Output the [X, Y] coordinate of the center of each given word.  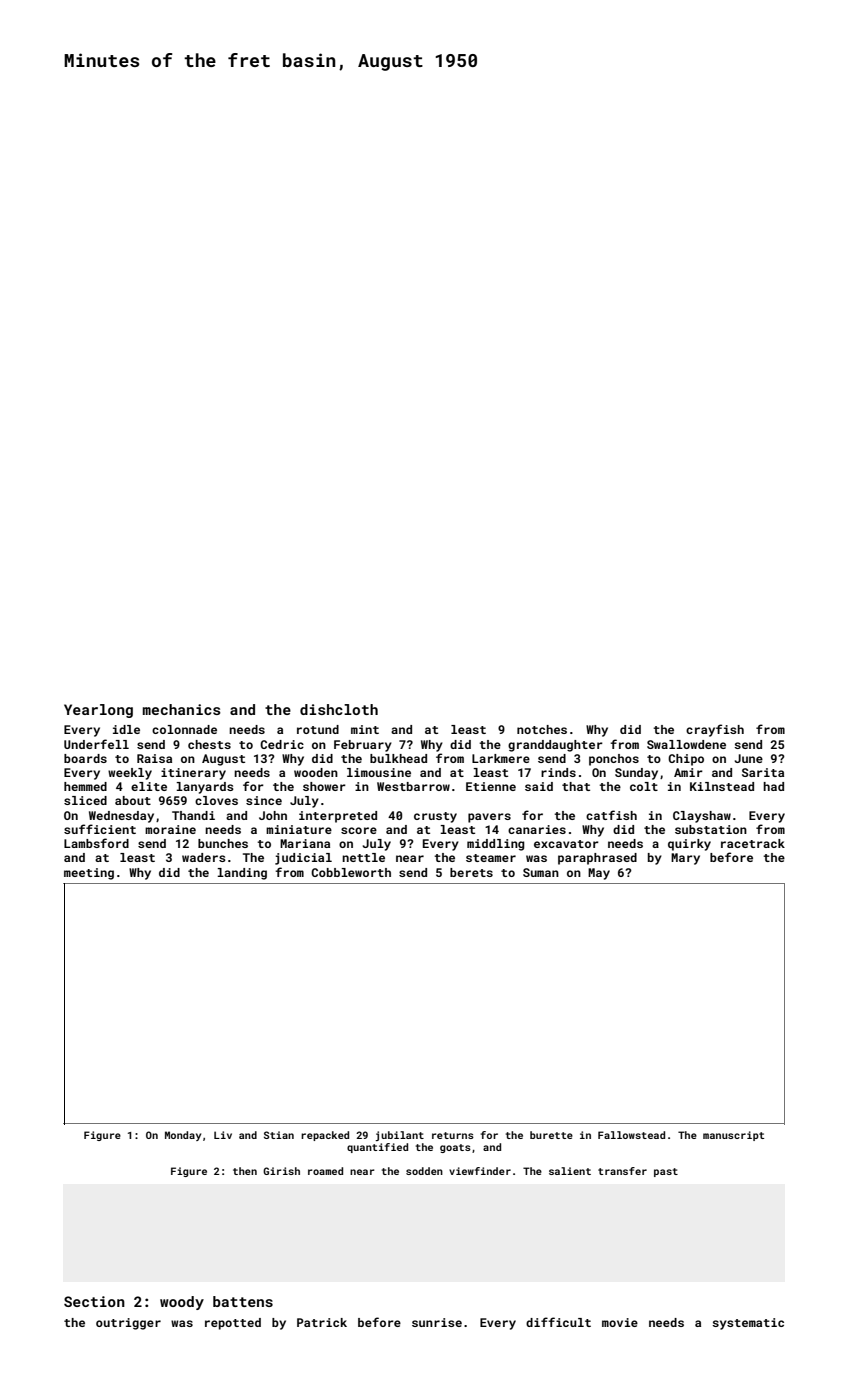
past [666, 1172]
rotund [318, 729]
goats [455, 1148]
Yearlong [98, 711]
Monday [183, 1136]
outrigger [128, 1324]
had [773, 786]
